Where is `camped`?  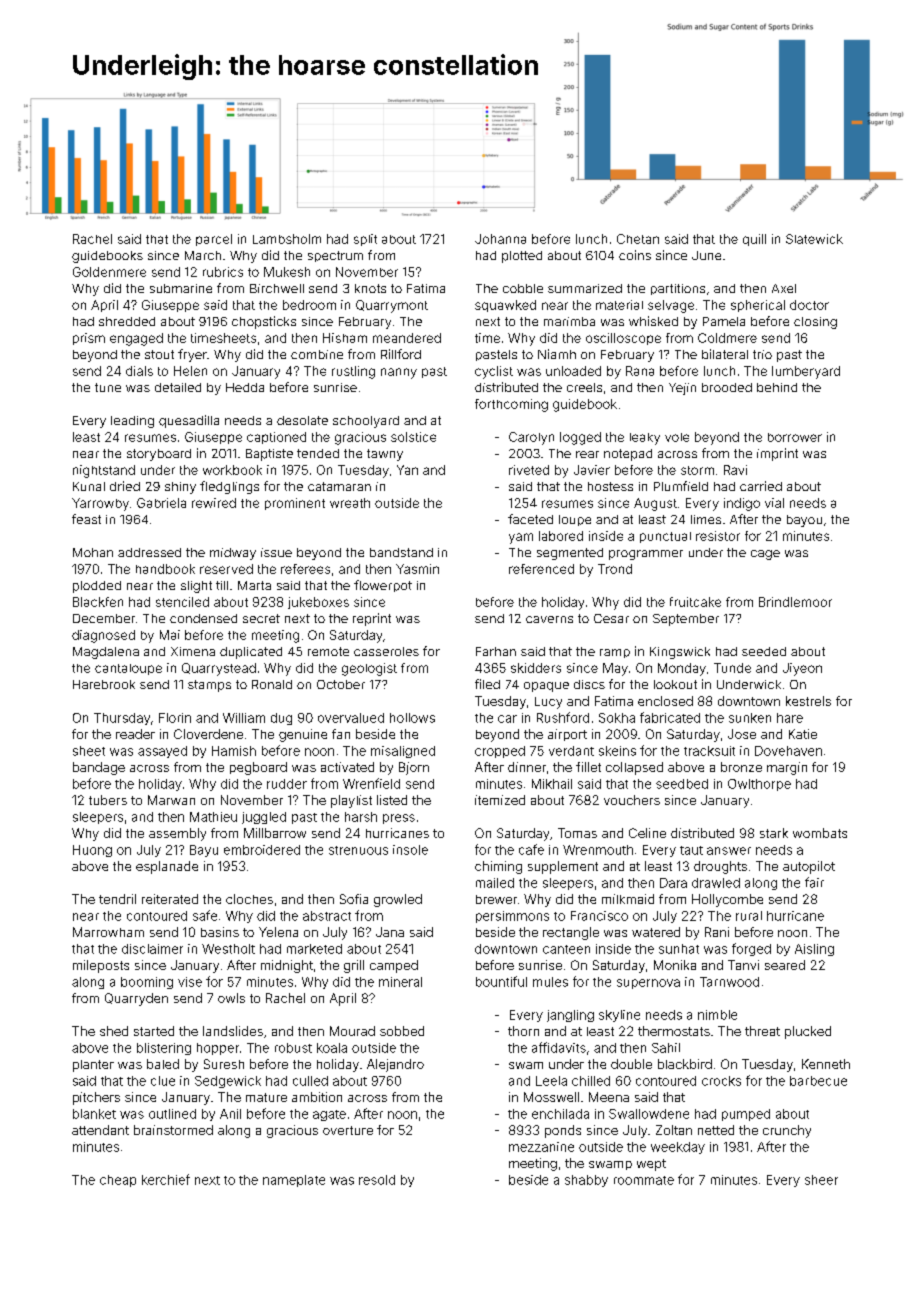
camped is located at coordinates (394, 966).
